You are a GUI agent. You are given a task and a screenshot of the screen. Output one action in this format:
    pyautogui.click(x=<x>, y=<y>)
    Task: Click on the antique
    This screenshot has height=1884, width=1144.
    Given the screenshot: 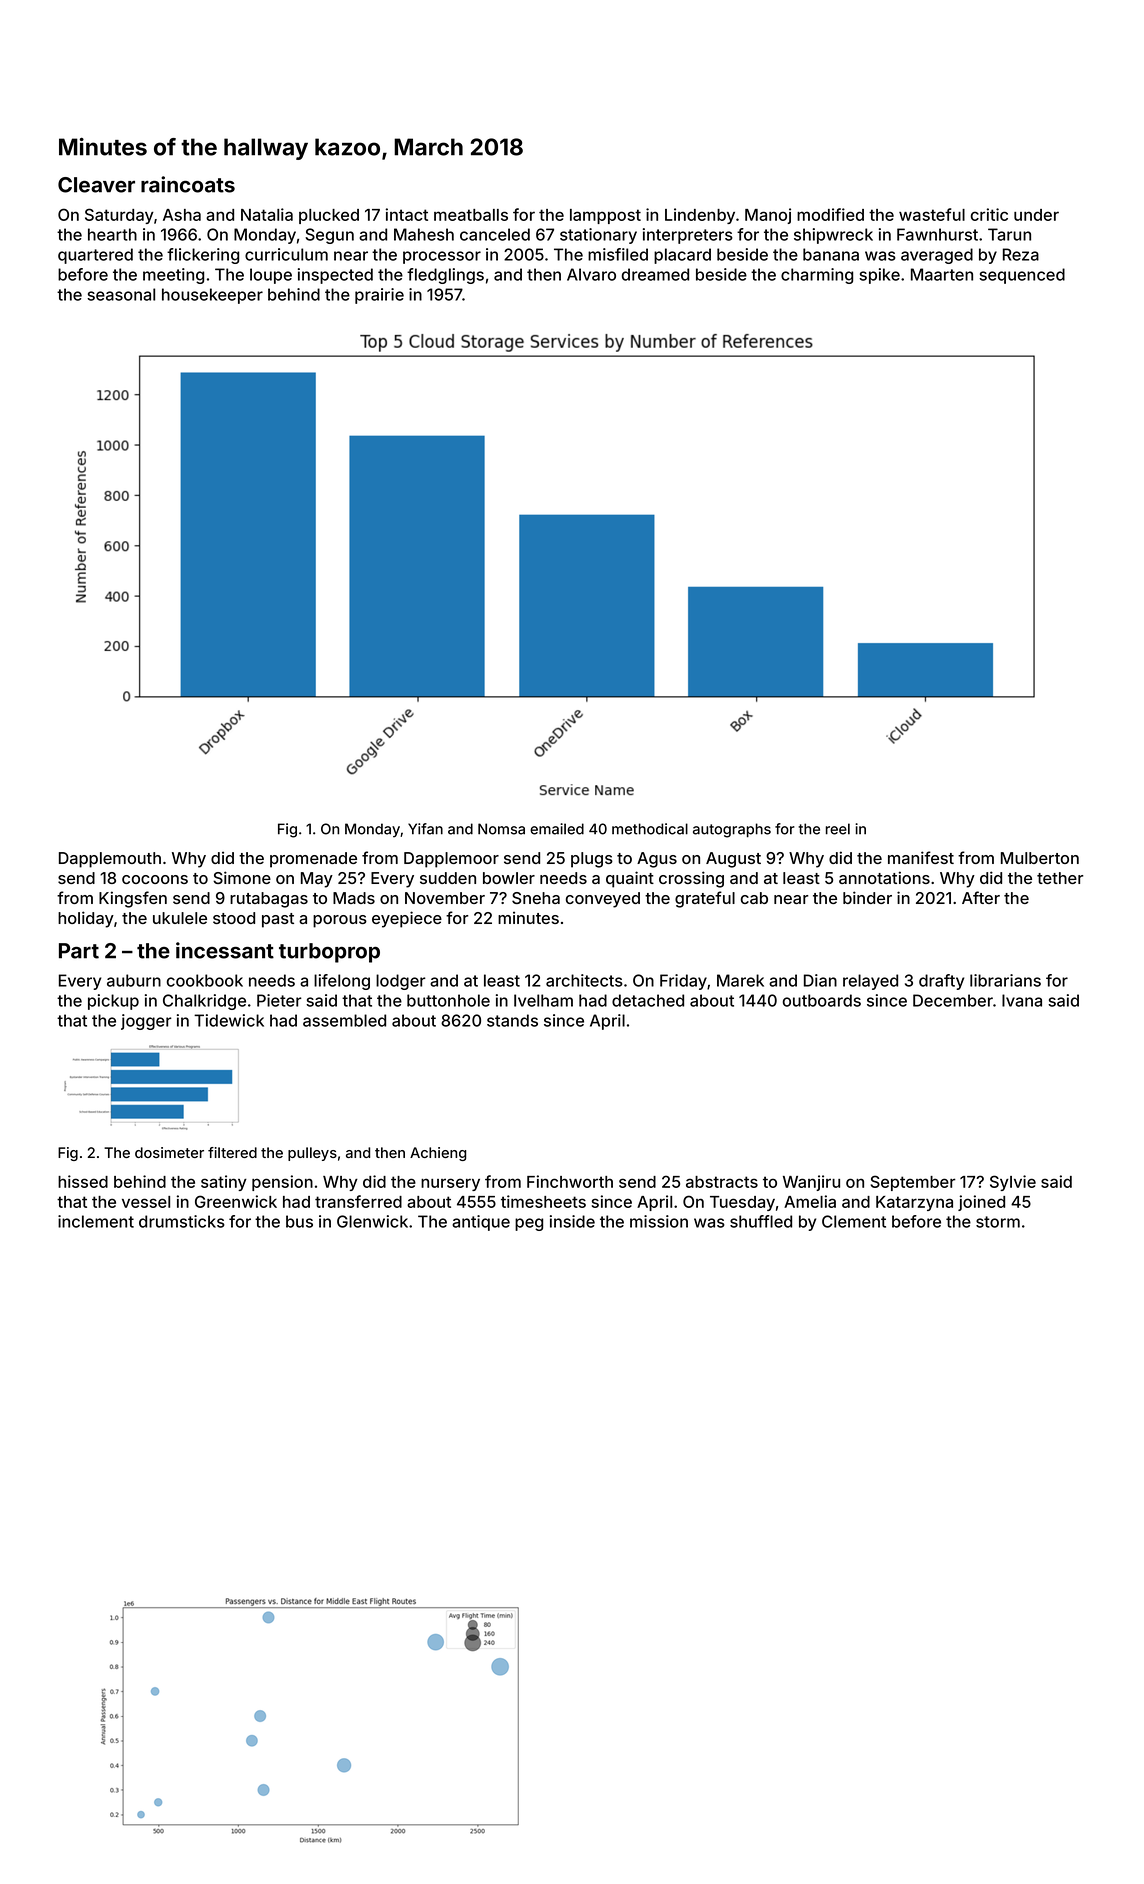 What is the action you would take?
    pyautogui.click(x=481, y=1223)
